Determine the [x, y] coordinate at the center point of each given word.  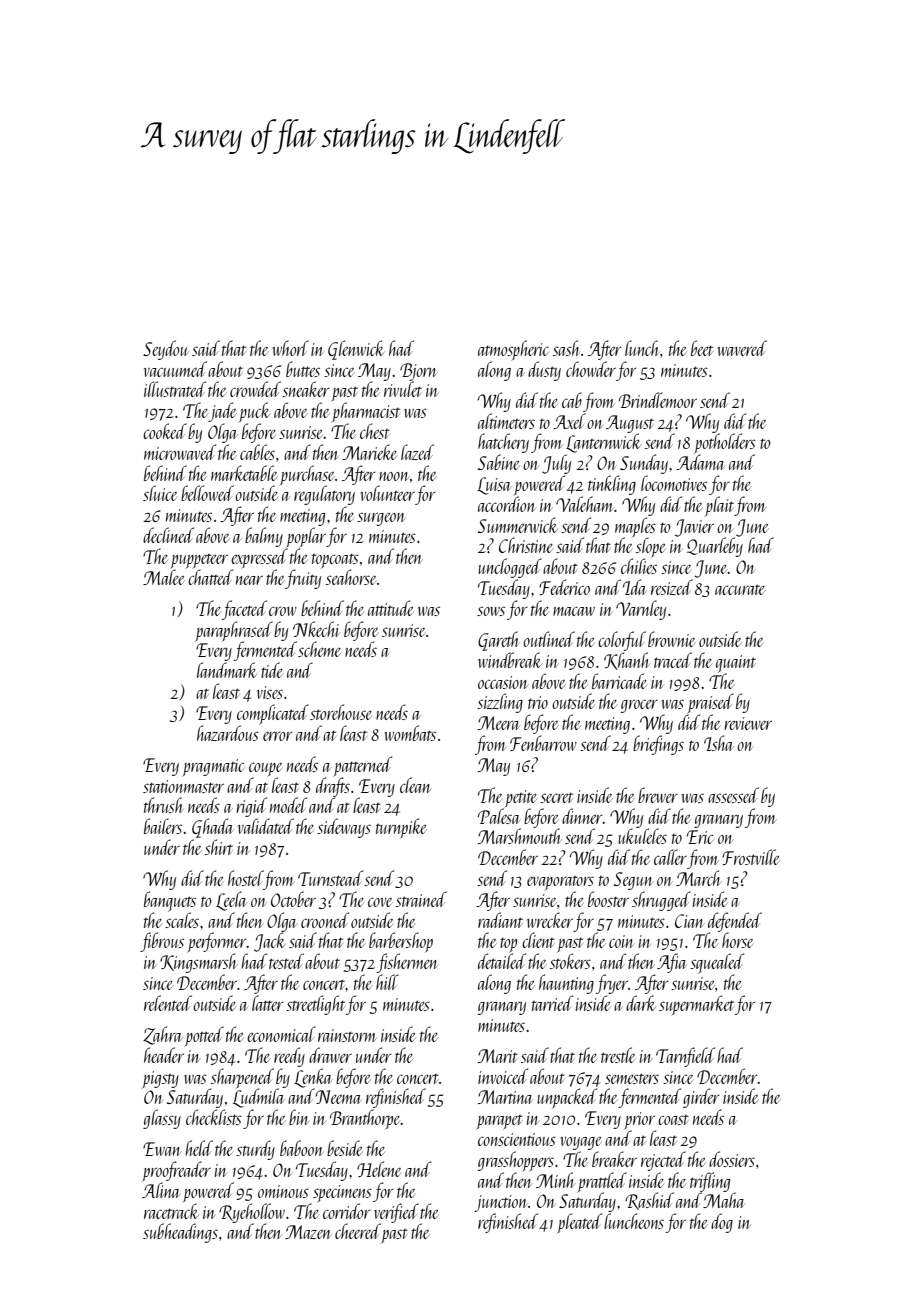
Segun [633, 881]
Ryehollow [252, 1213]
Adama [700, 462]
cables [257, 452]
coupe [266, 769]
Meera [499, 723]
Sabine [498, 462]
